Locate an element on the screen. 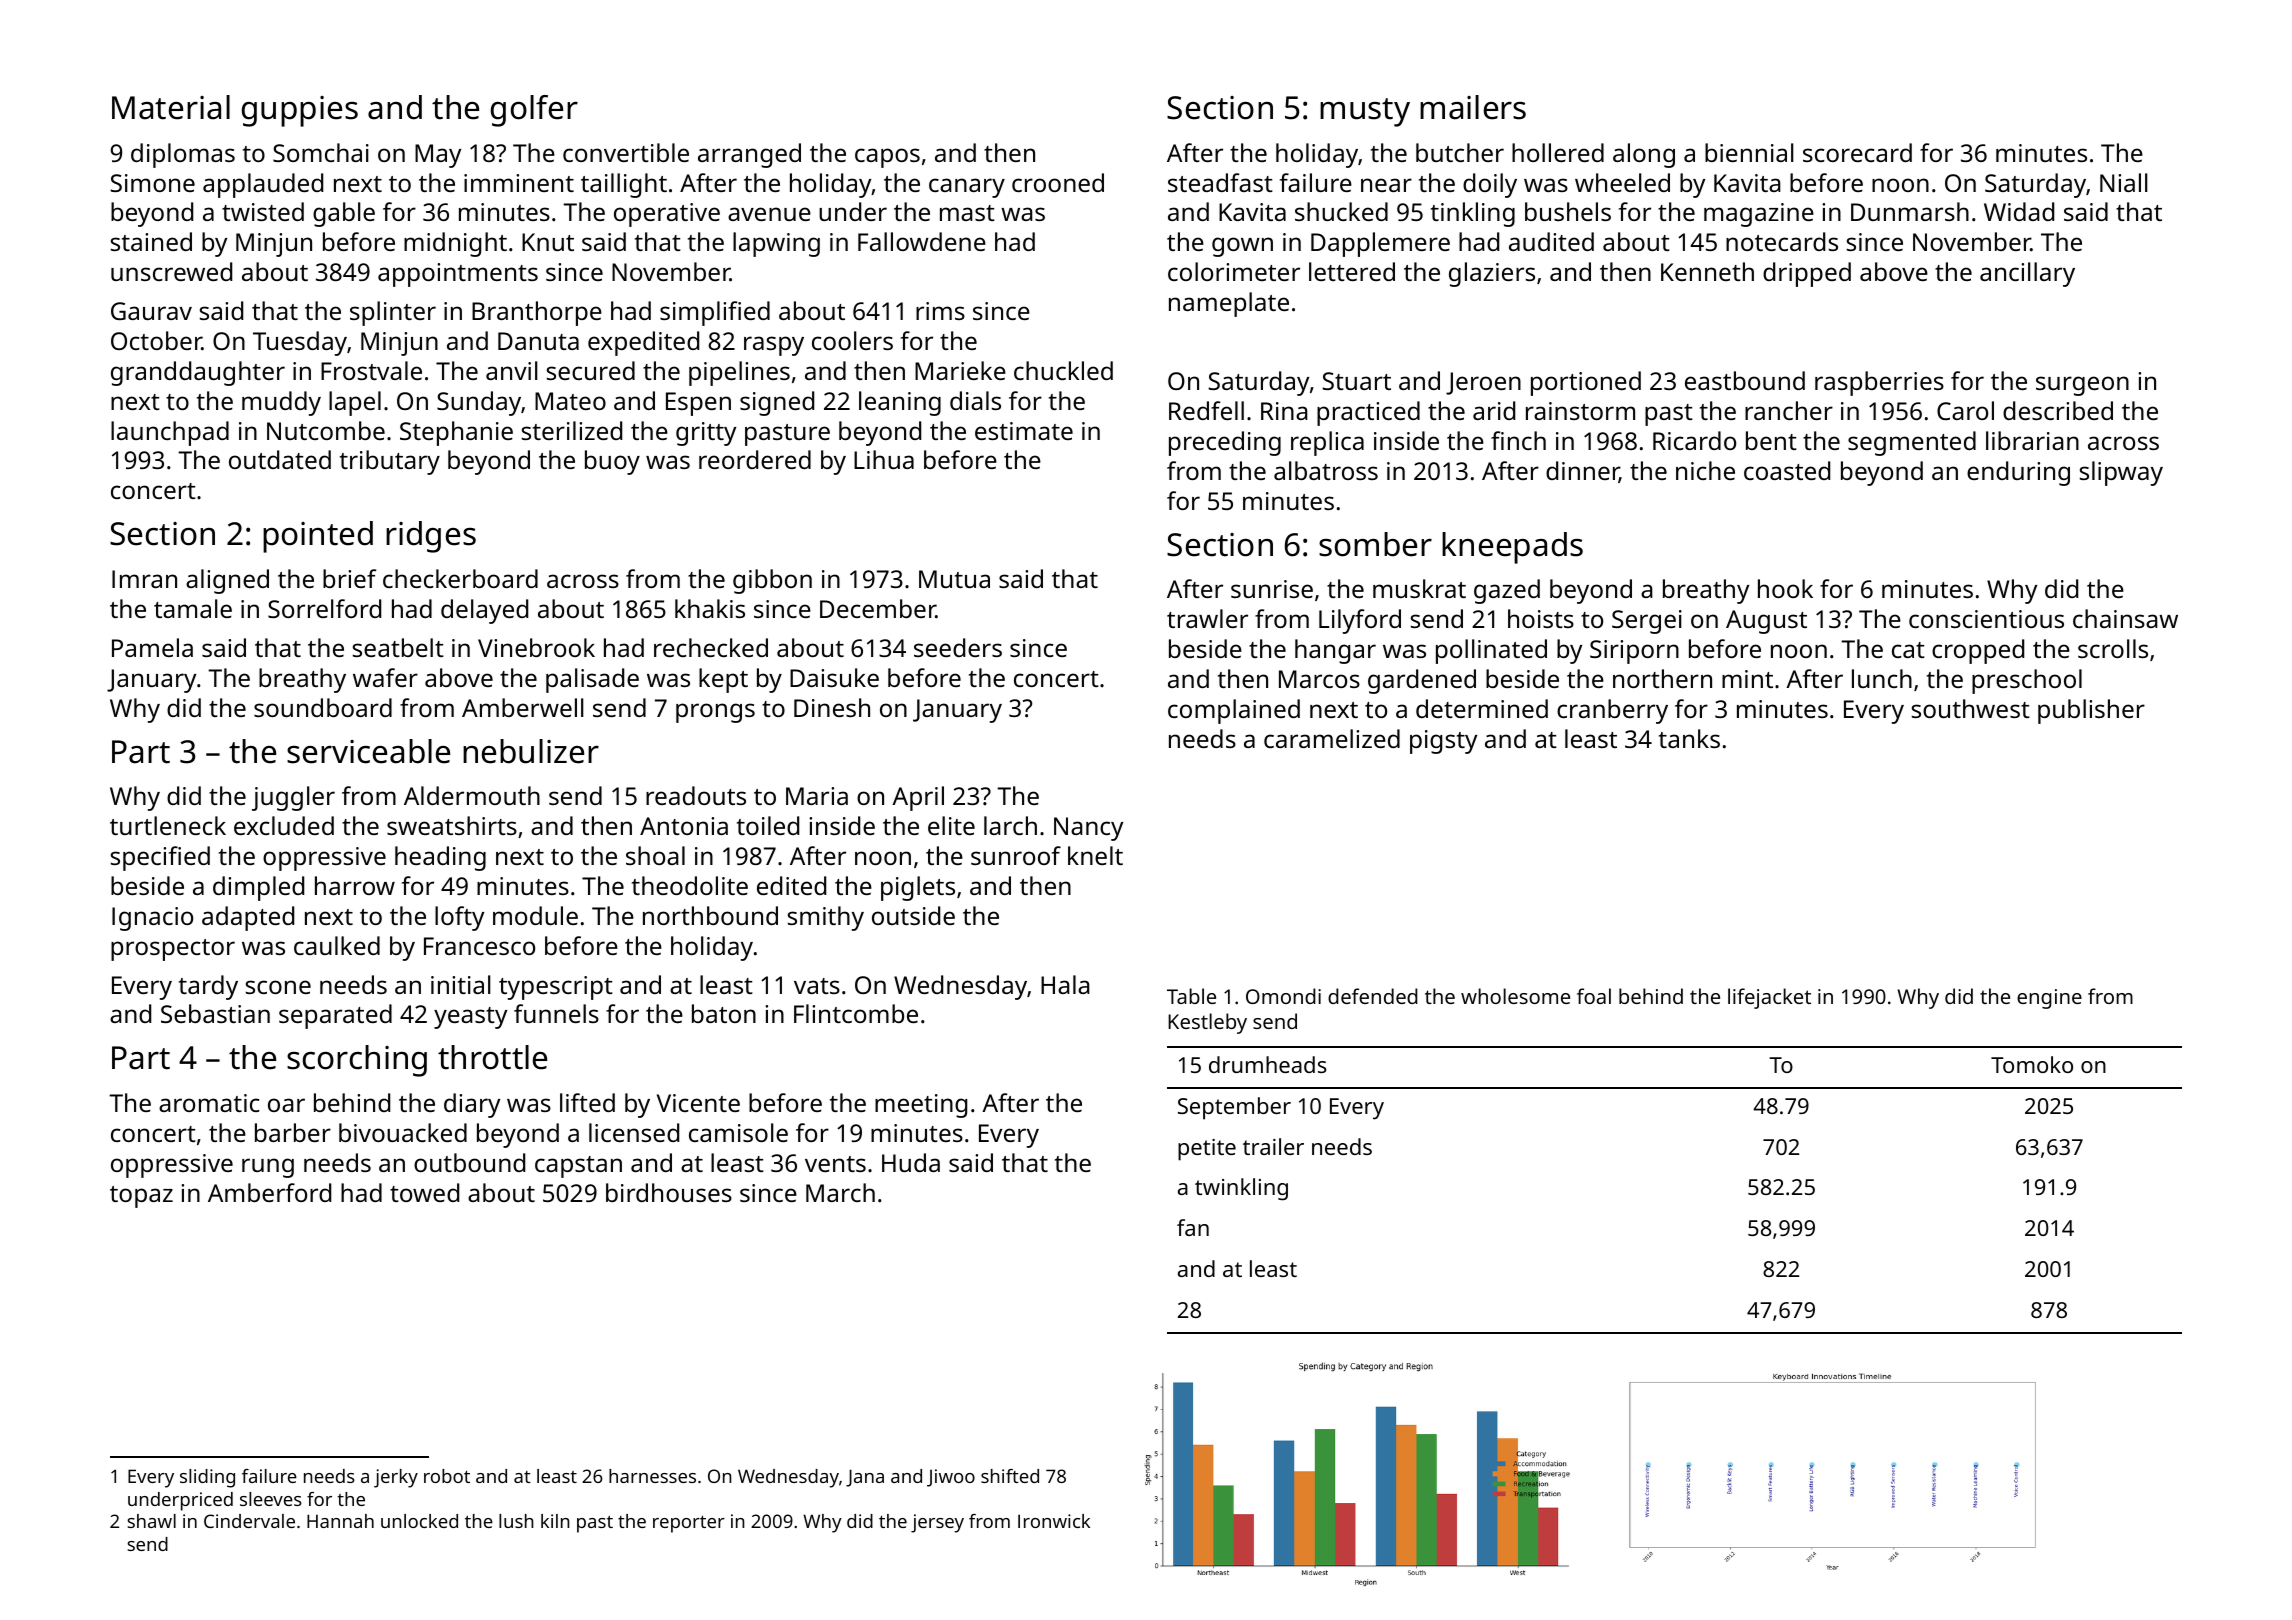 This screenshot has height=1620, width=2292. tanks is located at coordinates (1689, 738).
